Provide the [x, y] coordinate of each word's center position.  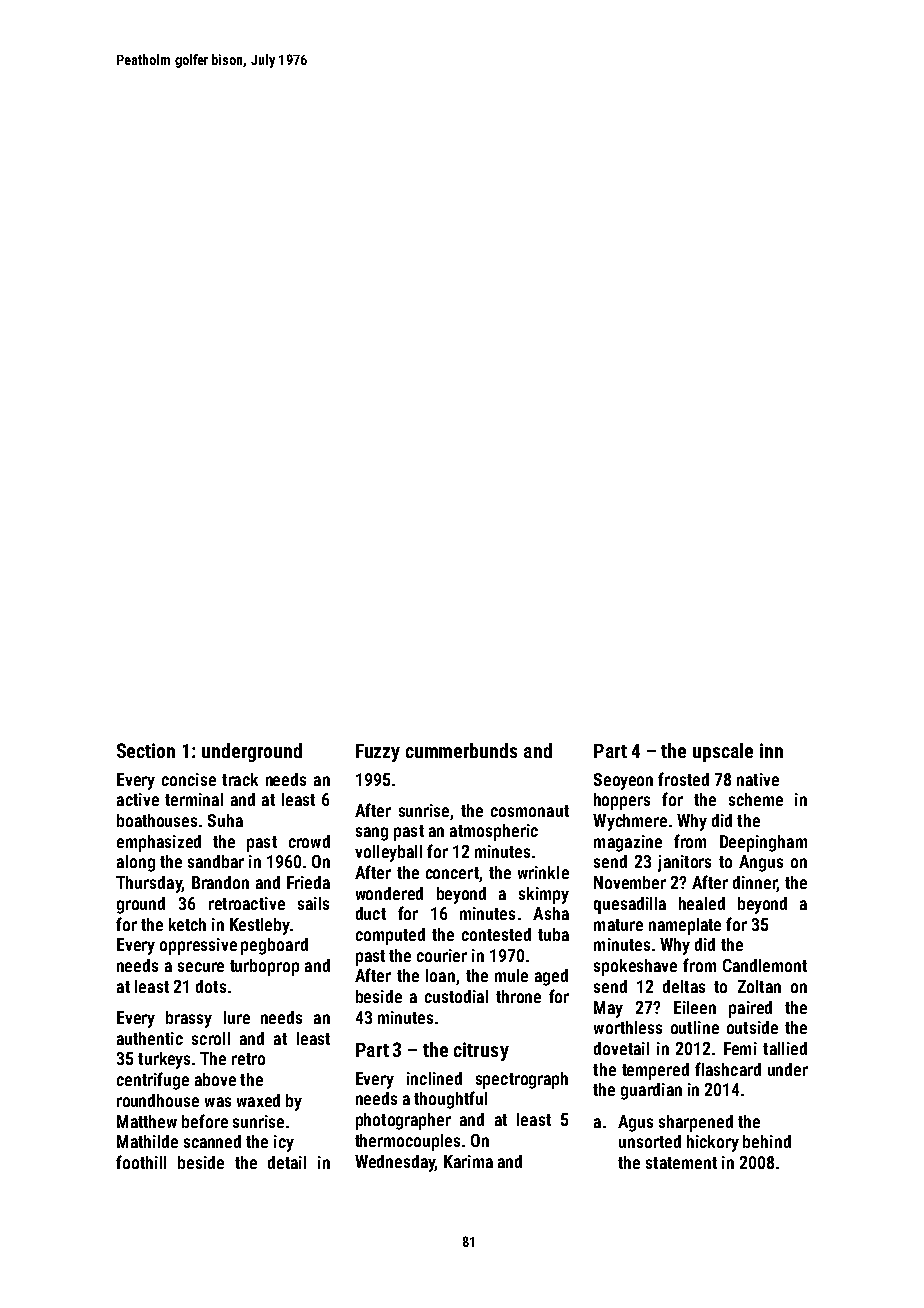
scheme [756, 799]
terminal [194, 799]
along [136, 863]
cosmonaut [530, 811]
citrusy [481, 1051]
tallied [785, 1048]
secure [201, 967]
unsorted [650, 1141]
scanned [212, 1141]
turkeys [164, 1060]
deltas [684, 986]
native [758, 779]
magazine [628, 843]
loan [440, 975]
